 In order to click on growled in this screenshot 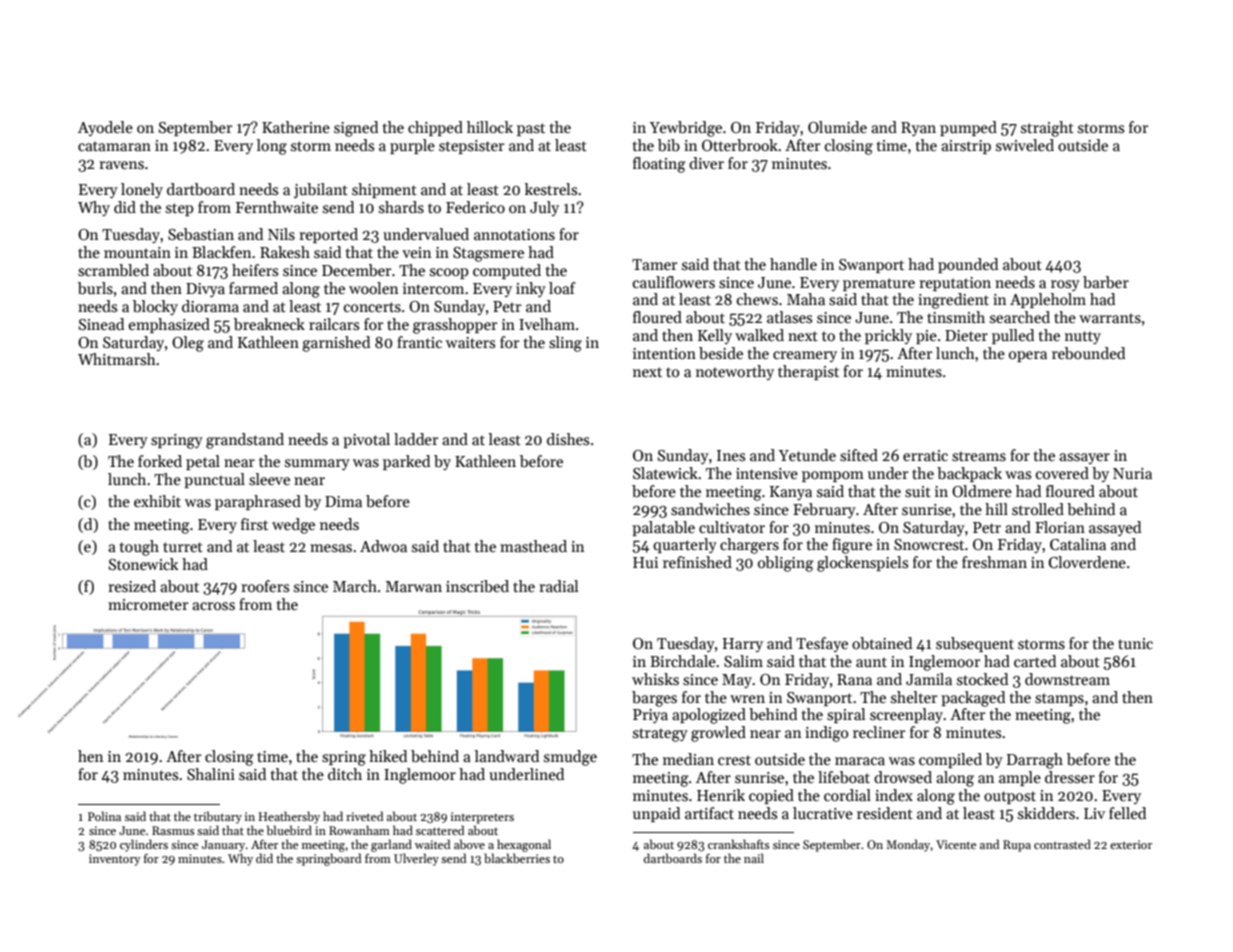, I will do `click(718, 734)`.
